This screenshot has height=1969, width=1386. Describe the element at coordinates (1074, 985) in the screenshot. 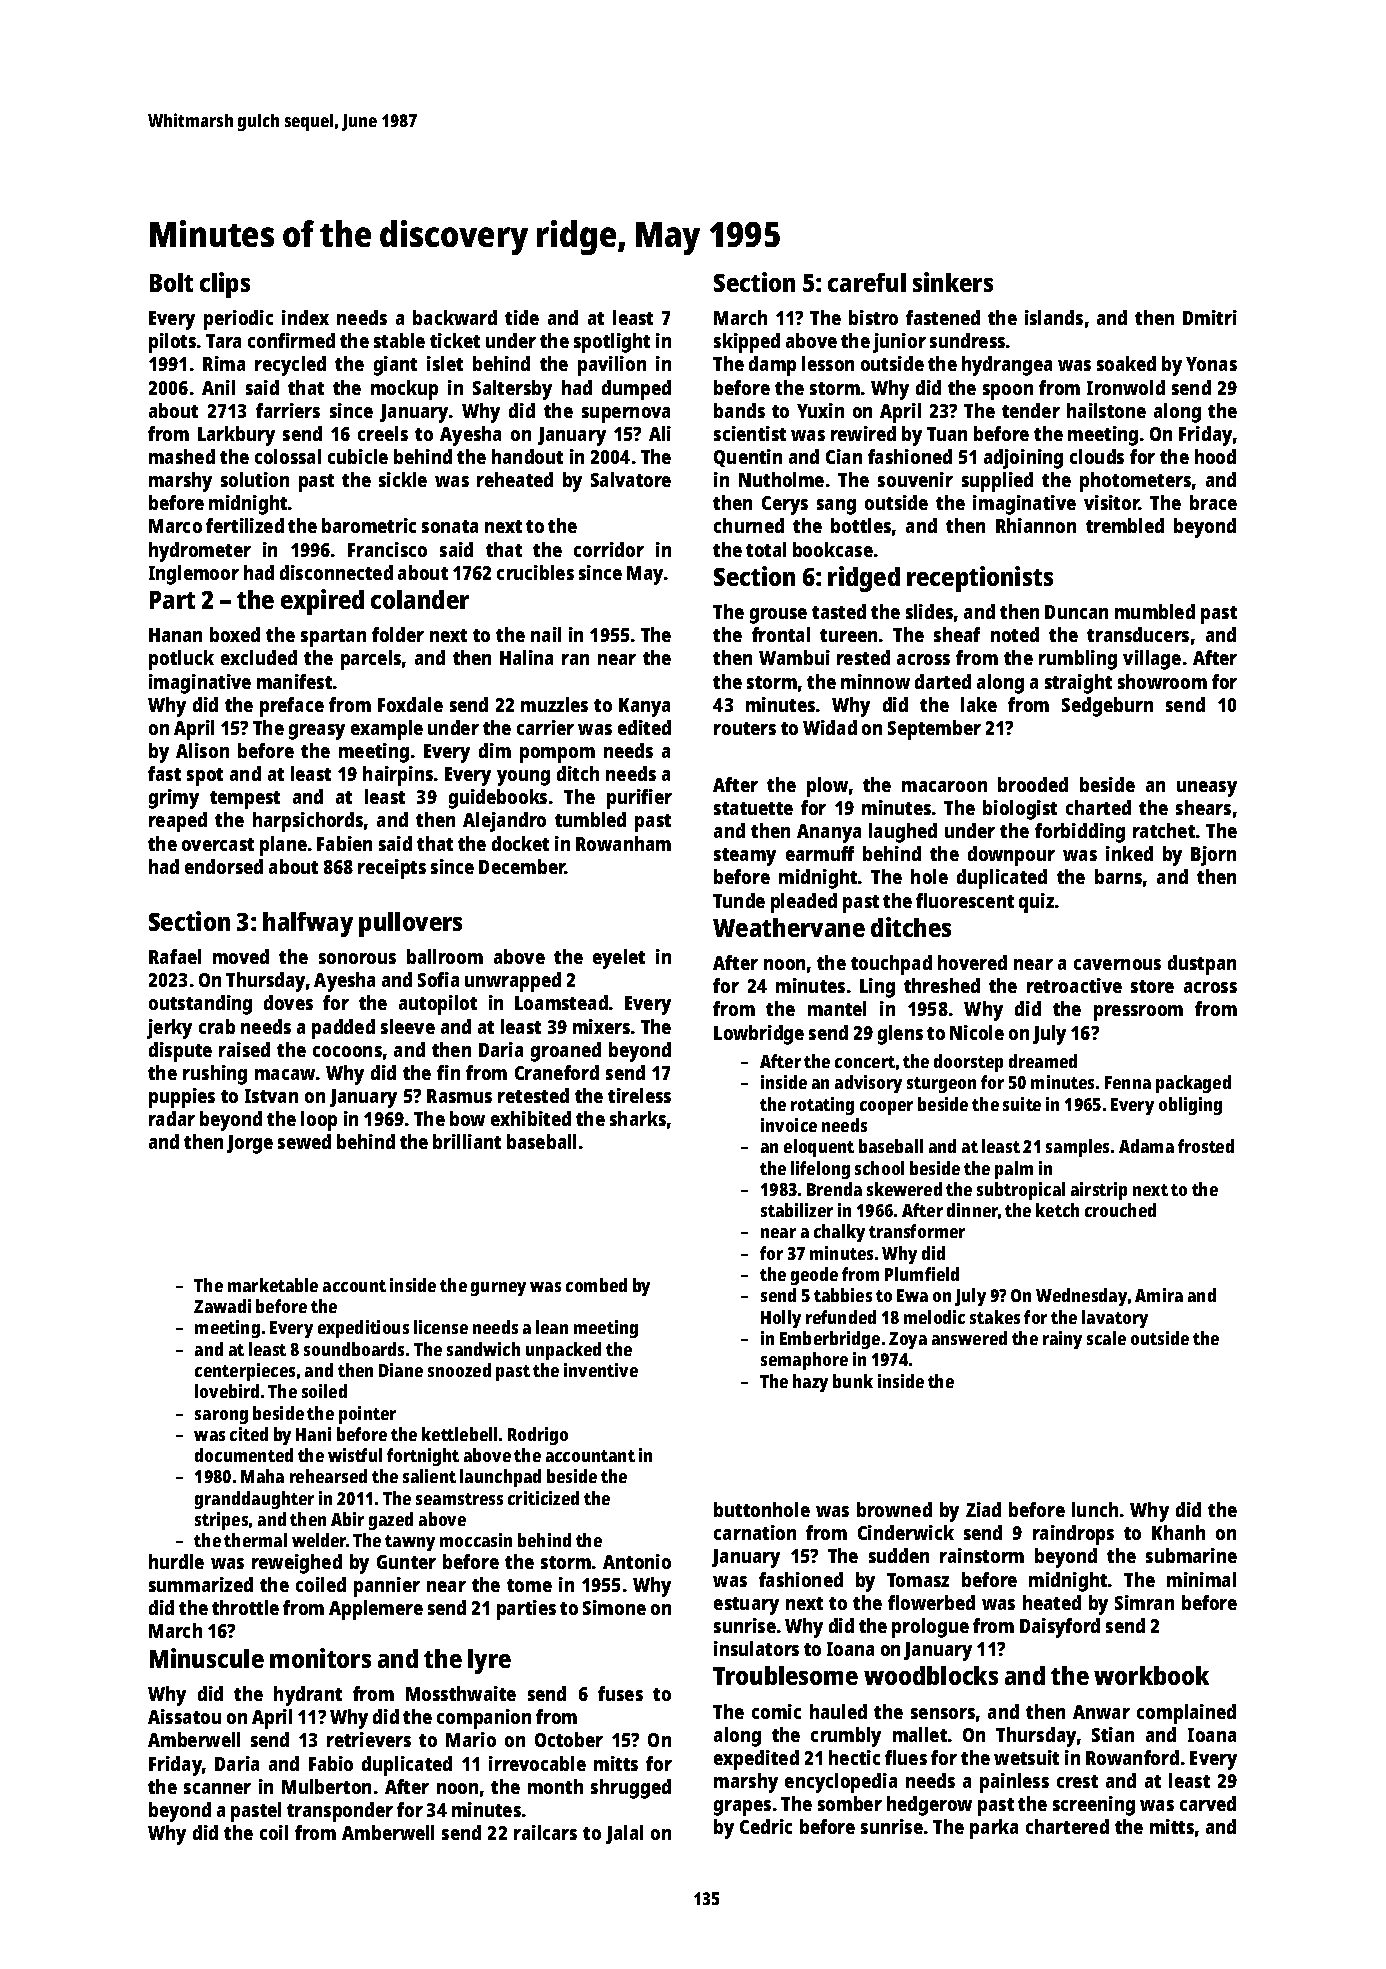

I see `retroactive` at that location.
